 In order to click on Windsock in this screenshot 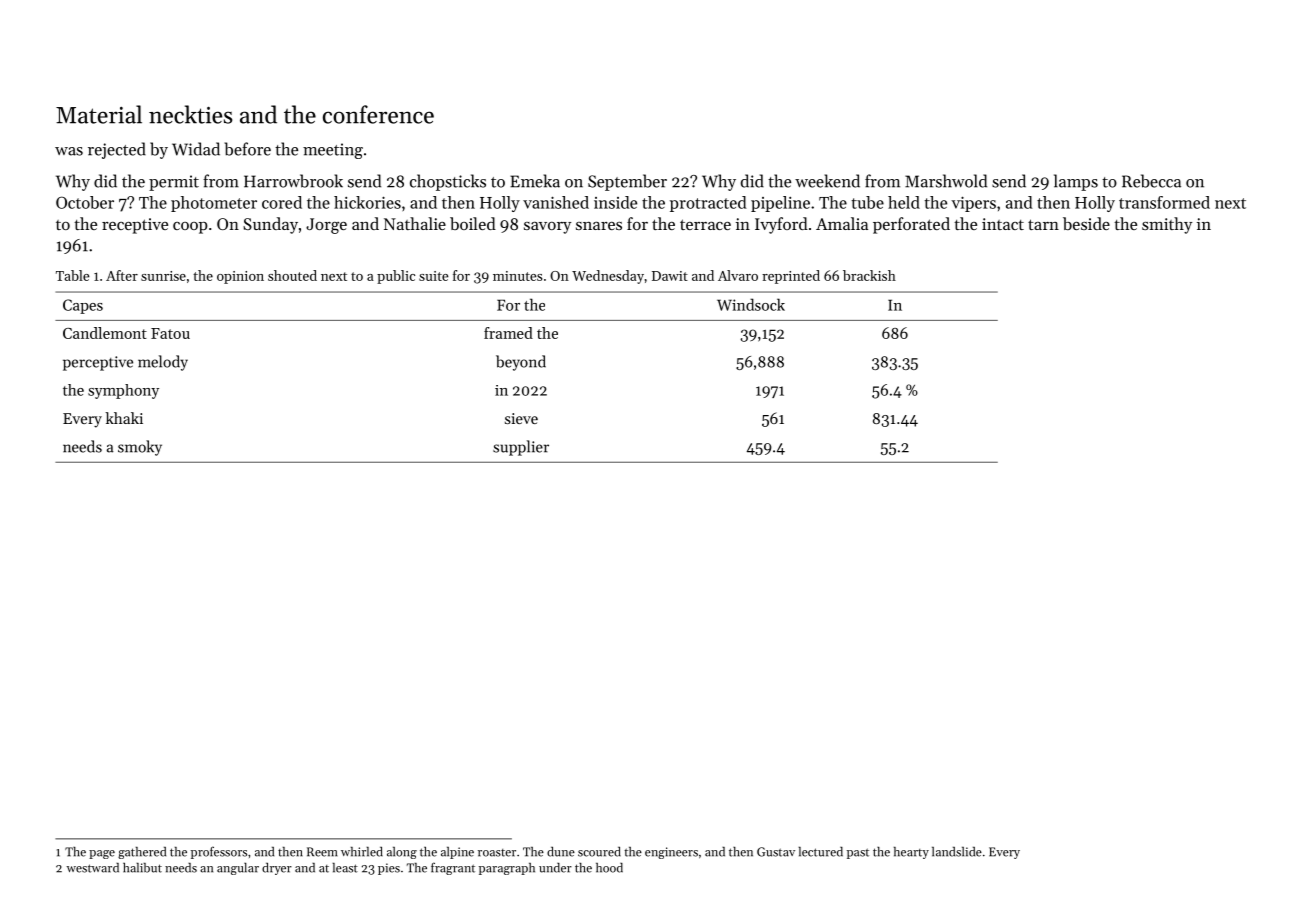, I will do `click(751, 304)`.
